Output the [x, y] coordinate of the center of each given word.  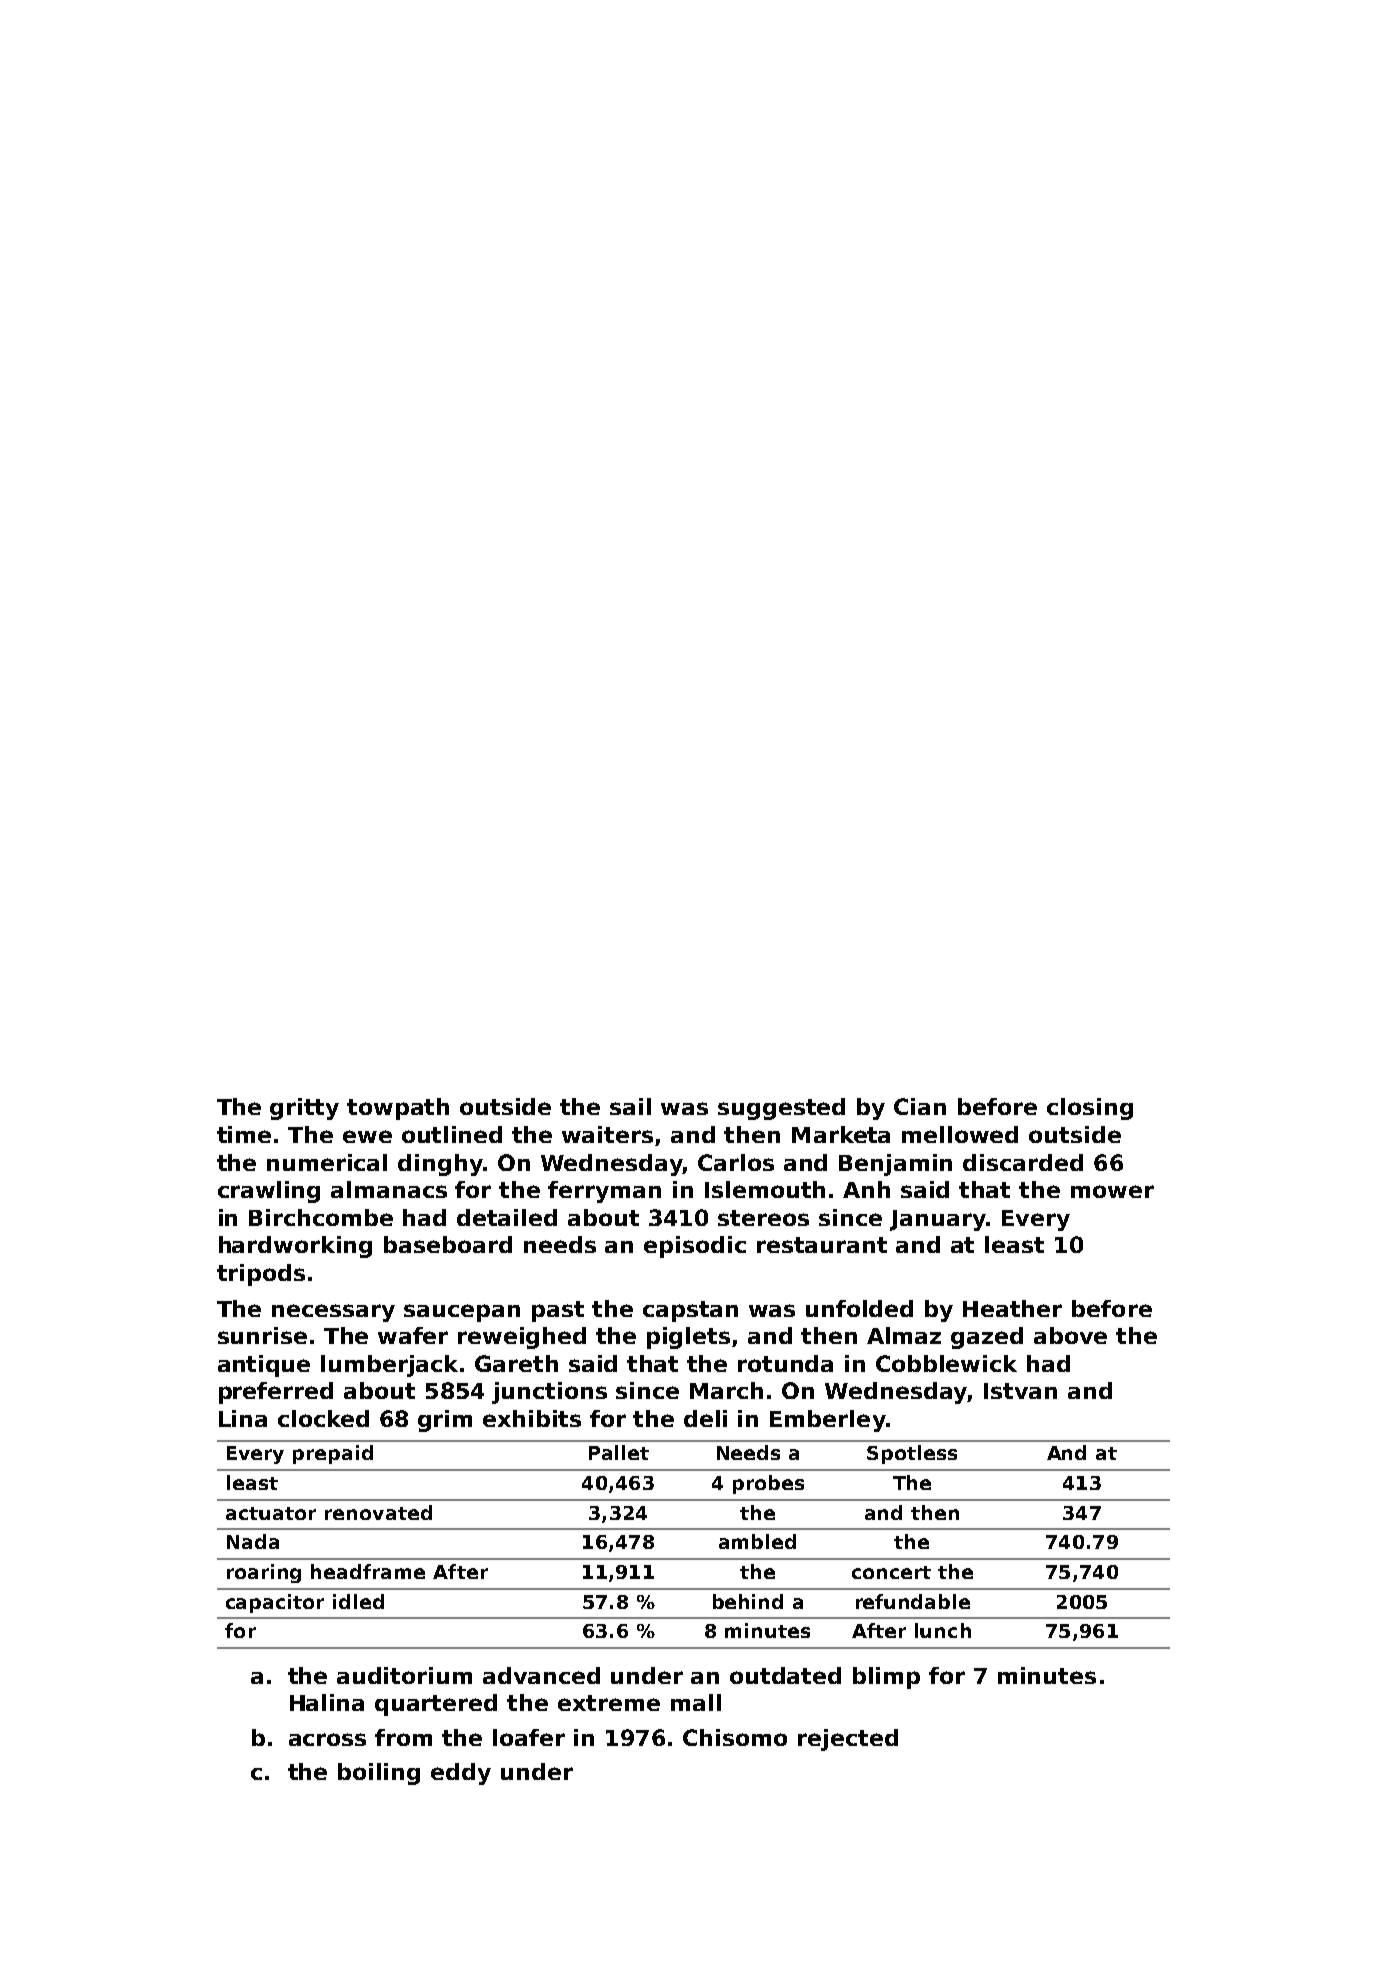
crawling [269, 1192]
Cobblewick [946, 1363]
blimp [886, 1678]
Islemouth [765, 1189]
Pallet [619, 1452]
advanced [541, 1675]
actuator [271, 1513]
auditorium [404, 1675]
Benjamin [895, 1165]
